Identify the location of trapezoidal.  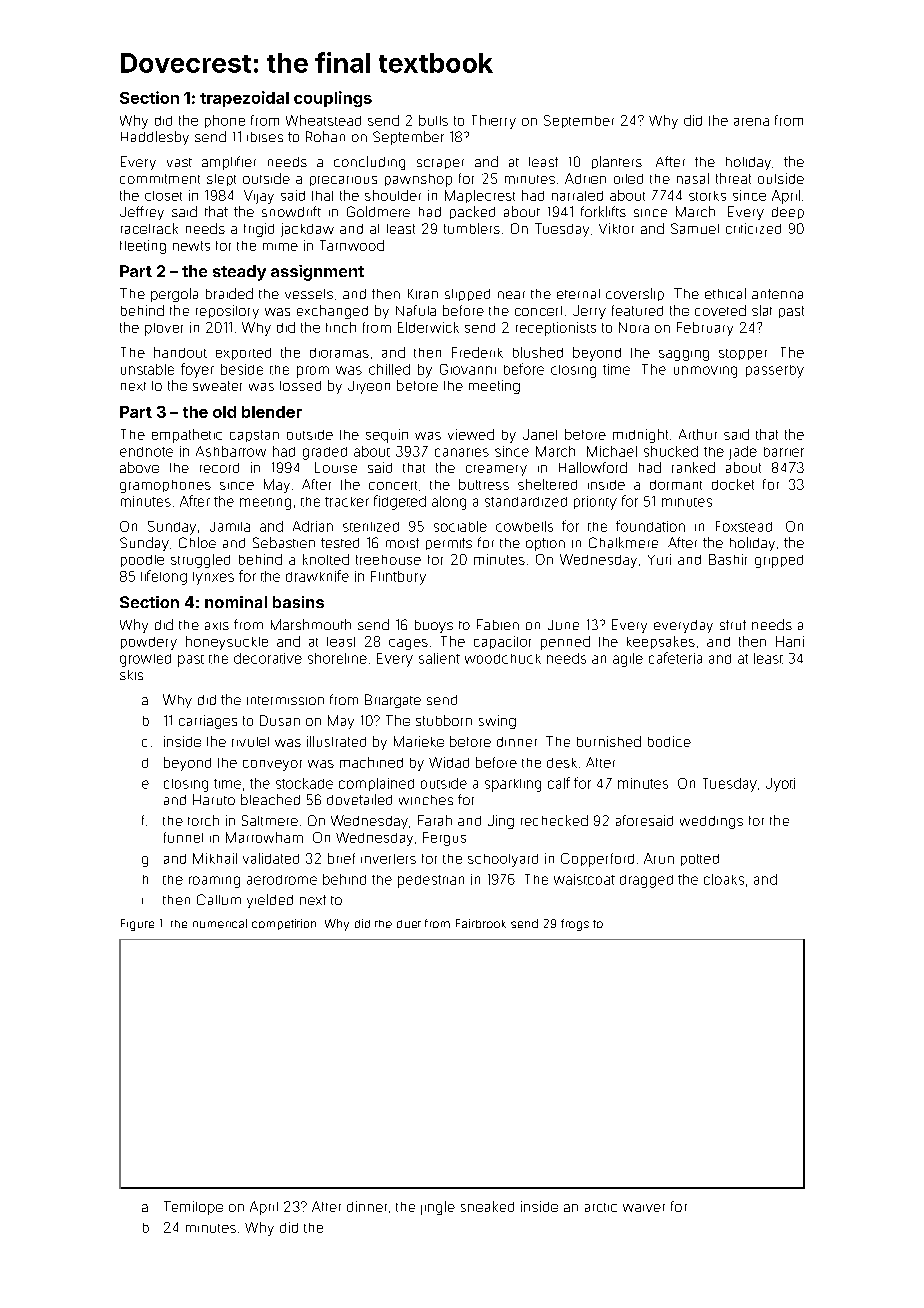
(244, 99).
